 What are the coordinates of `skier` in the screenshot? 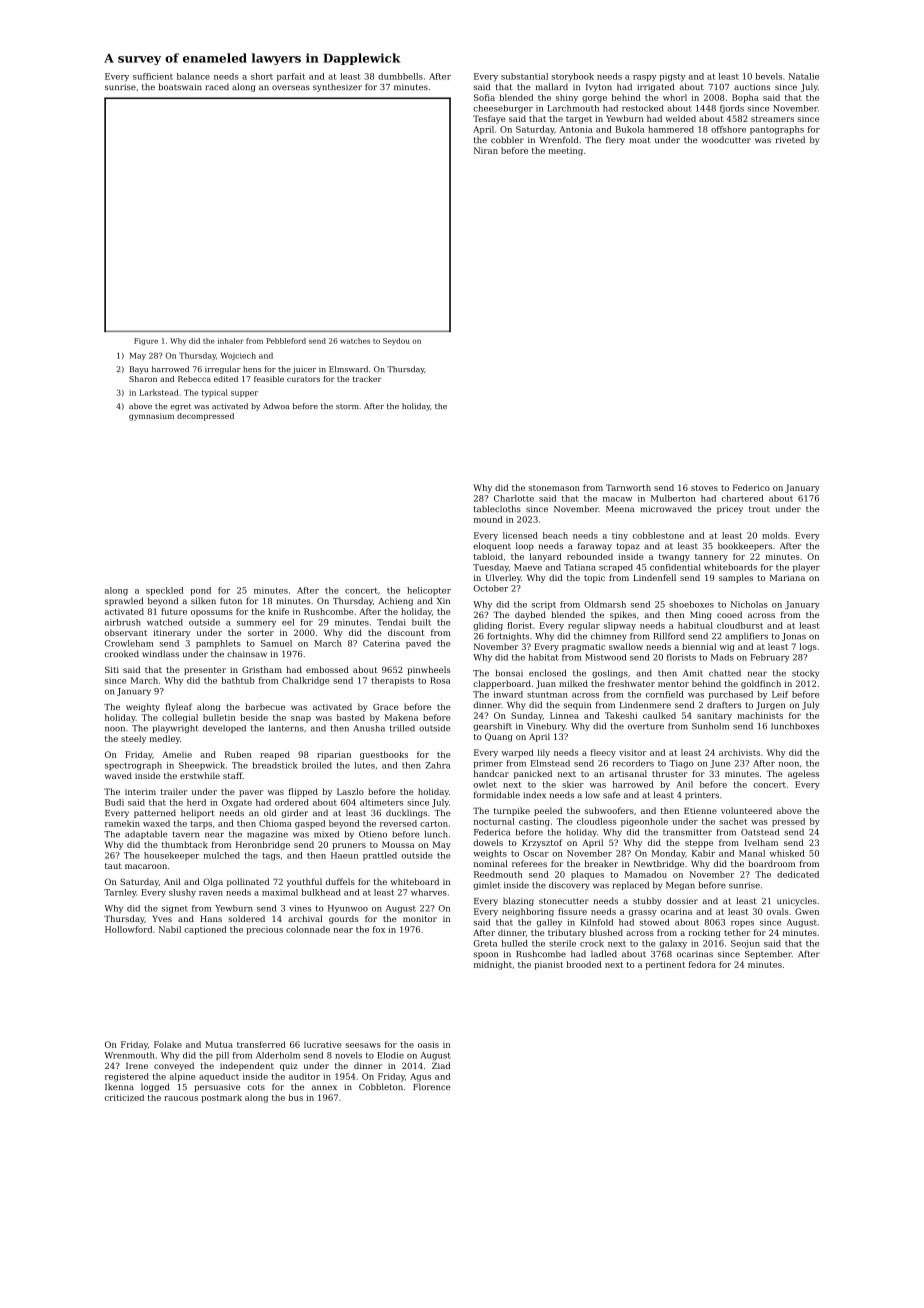 It's located at (573, 784).
